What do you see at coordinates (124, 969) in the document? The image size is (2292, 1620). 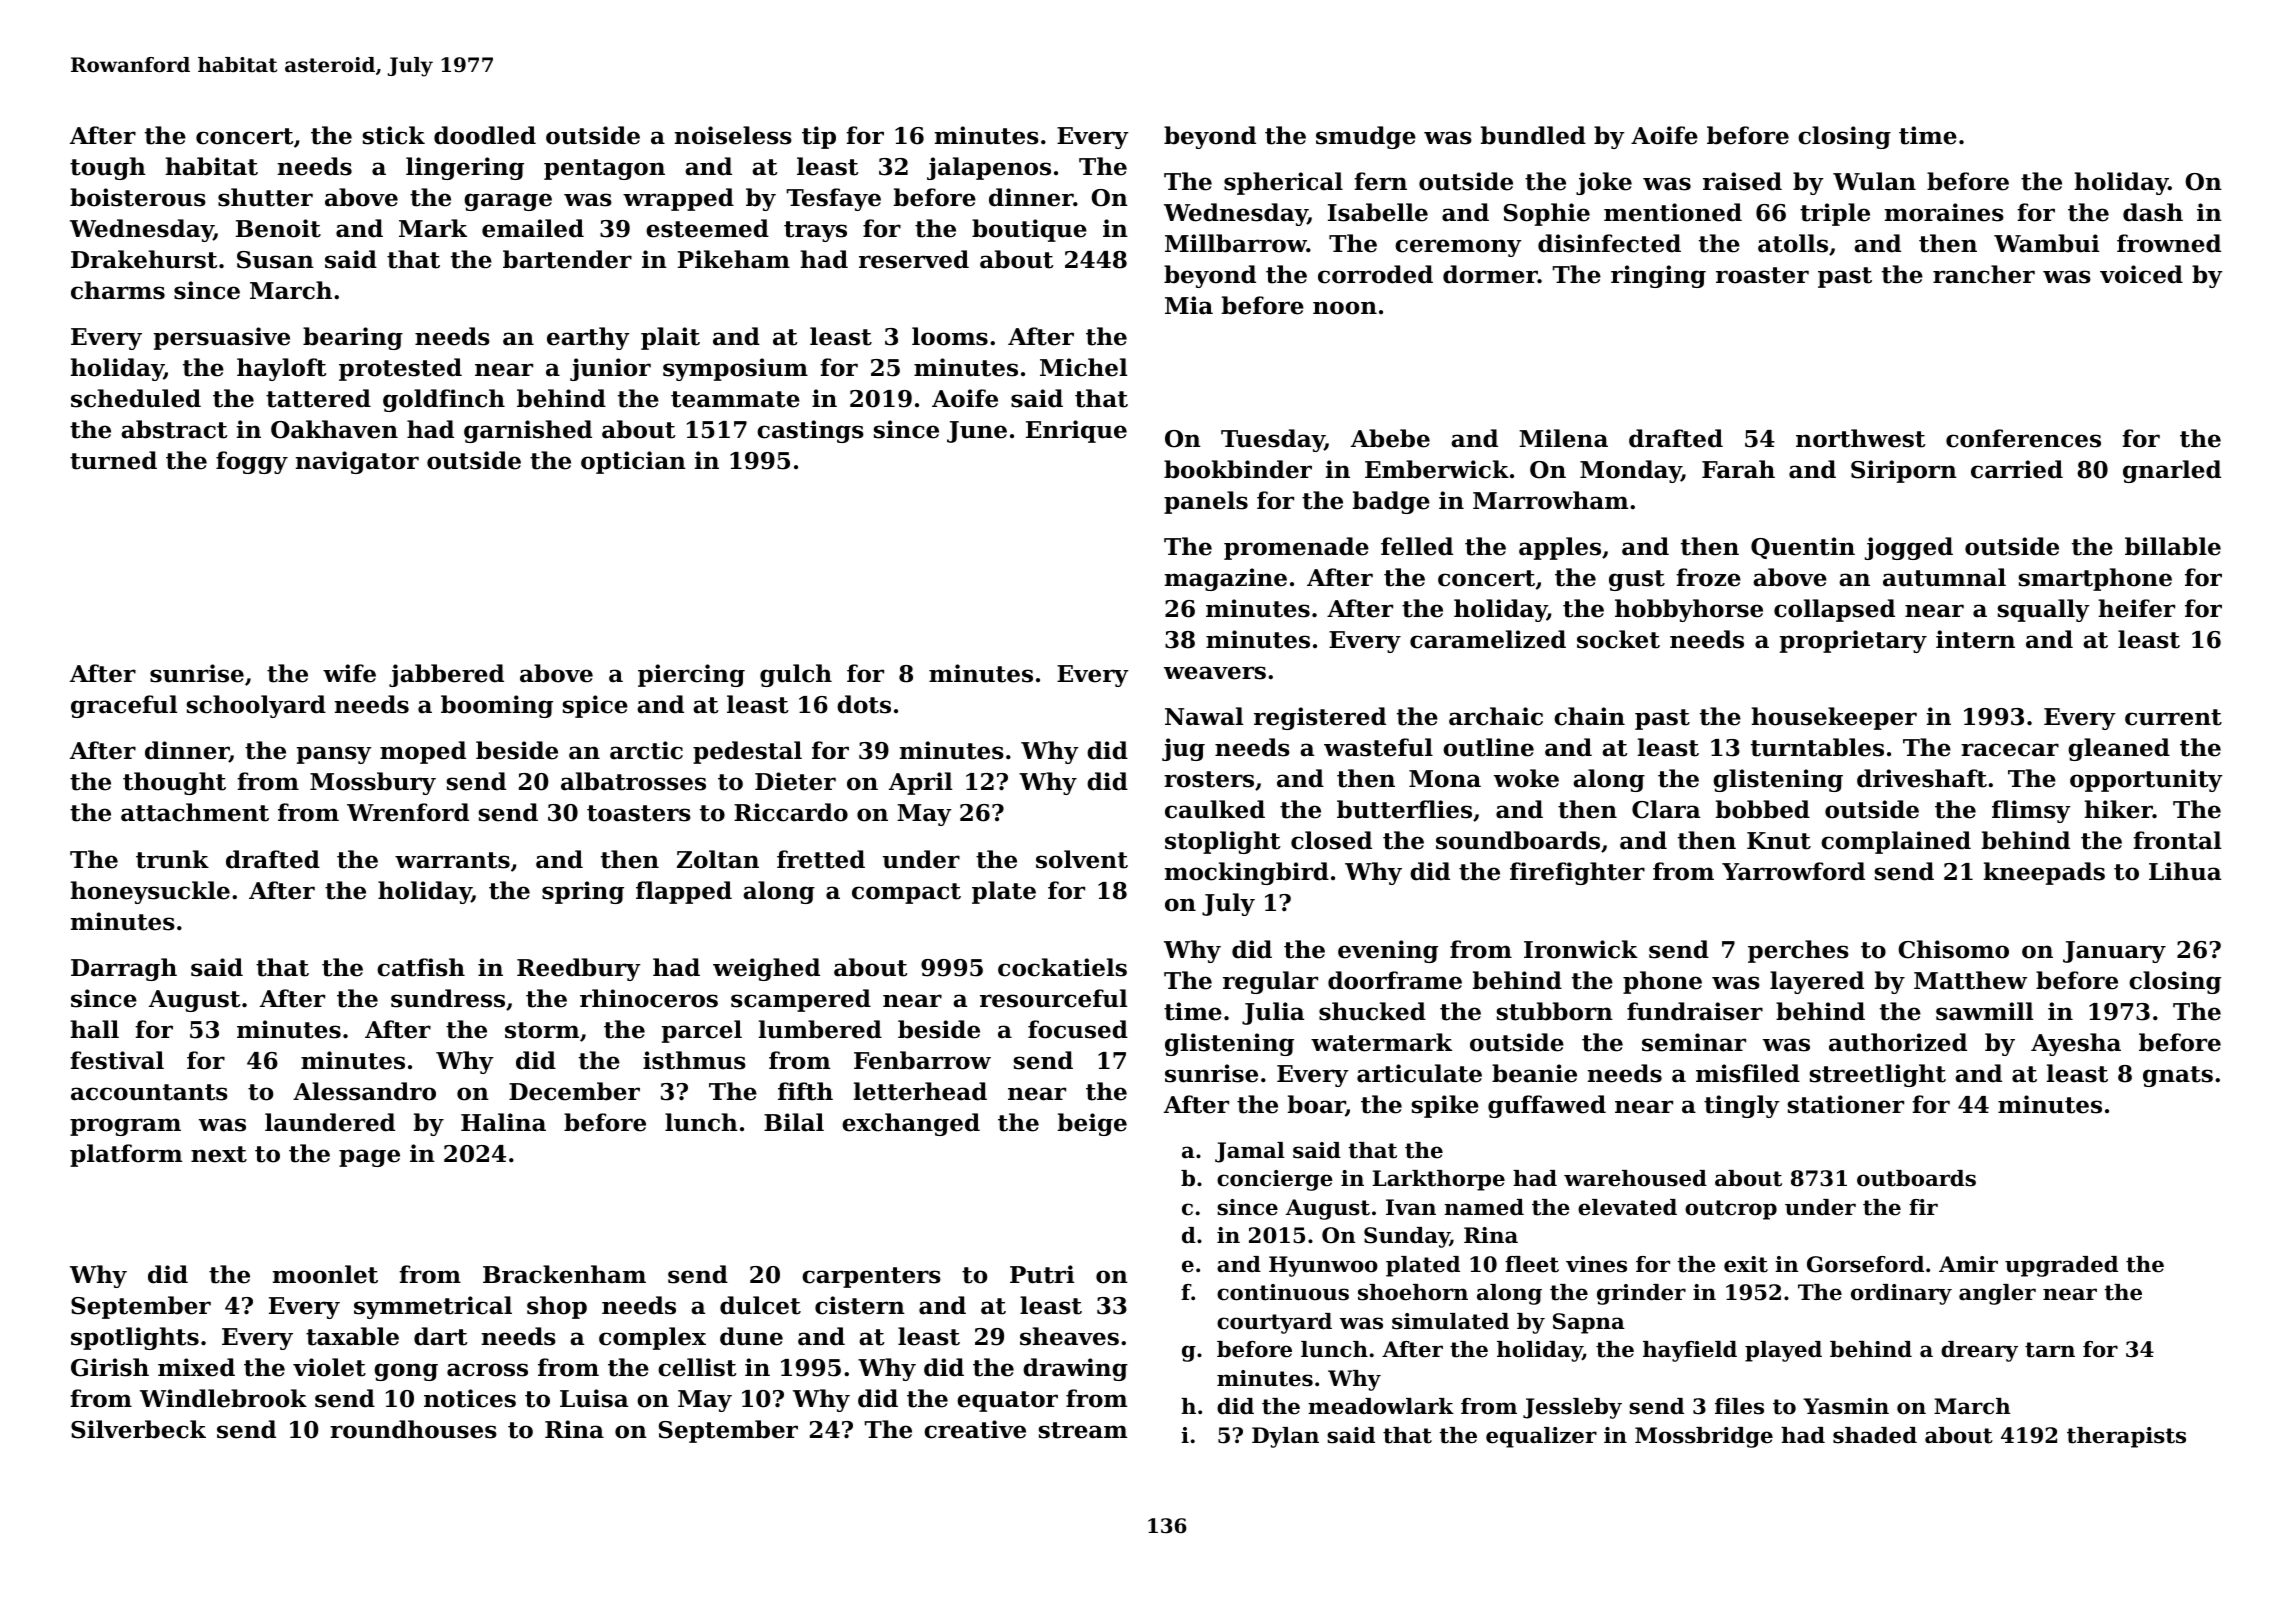 I see `Darragh` at bounding box center [124, 969].
